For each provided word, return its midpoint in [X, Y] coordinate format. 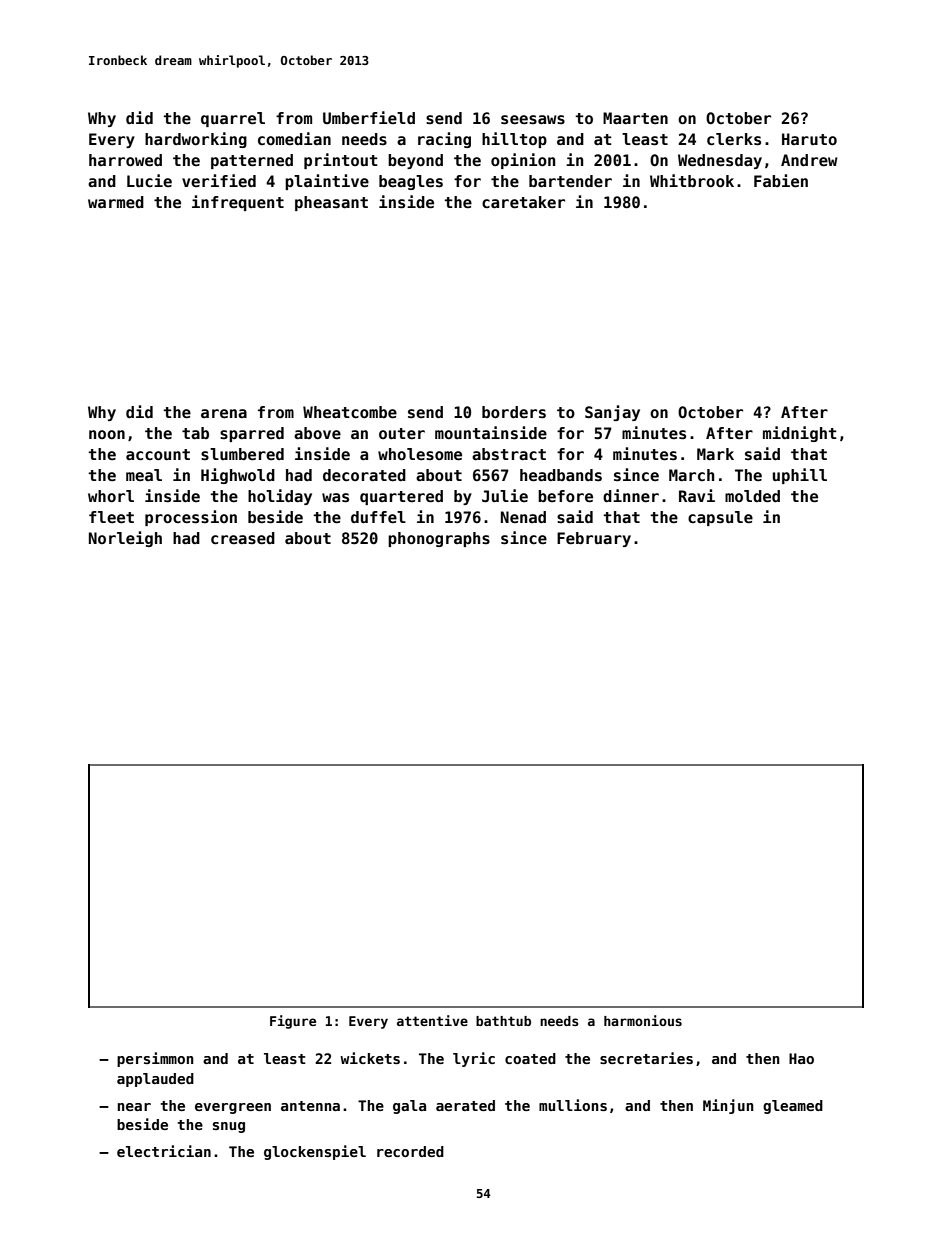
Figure [293, 1022]
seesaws [533, 120]
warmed [116, 202]
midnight [800, 434]
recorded [410, 1151]
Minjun [728, 1106]
